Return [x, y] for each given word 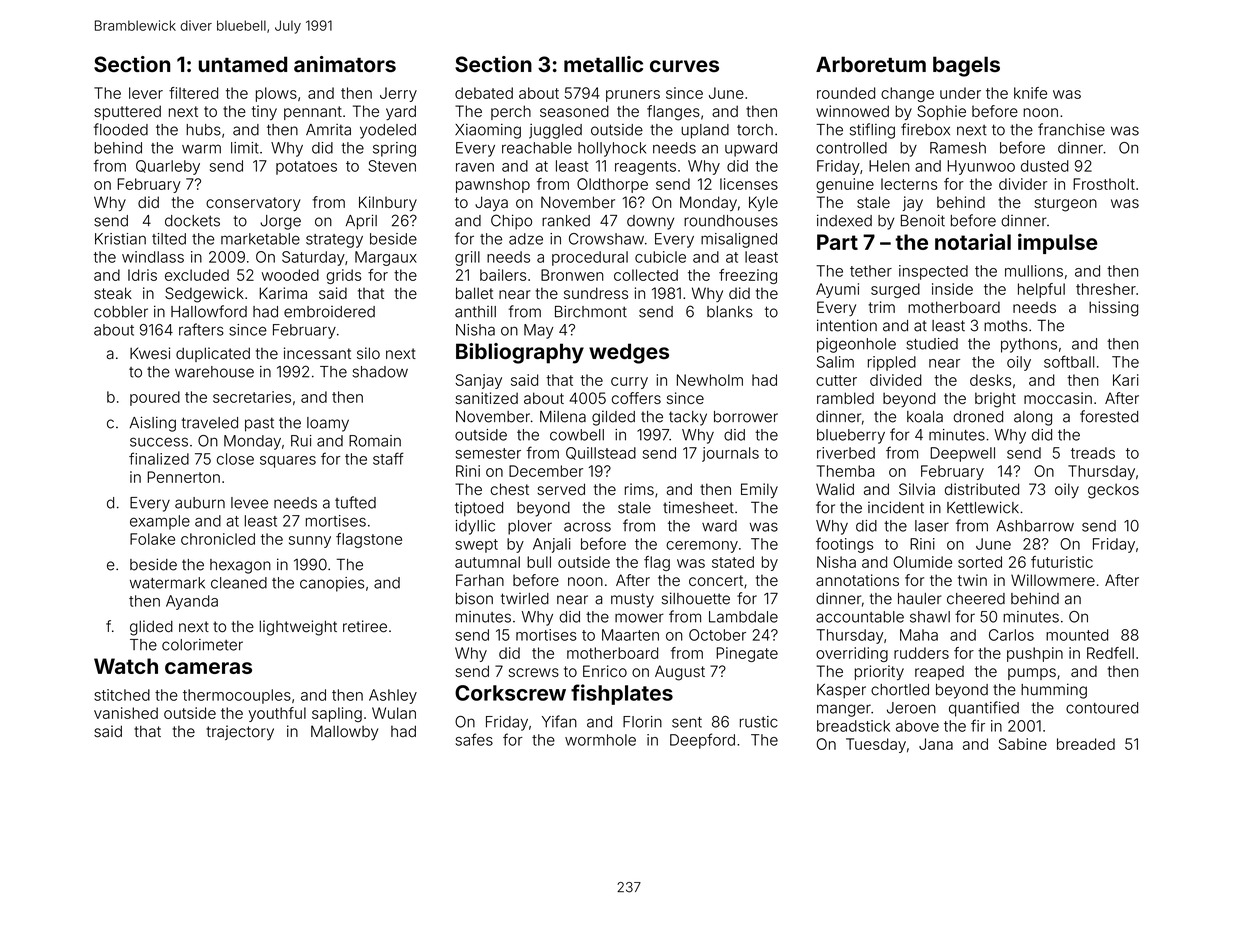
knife [1030, 93]
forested [1109, 416]
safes [474, 739]
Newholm [710, 380]
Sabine [1023, 744]
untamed [243, 64]
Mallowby [344, 733]
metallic [603, 64]
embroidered [329, 312]
